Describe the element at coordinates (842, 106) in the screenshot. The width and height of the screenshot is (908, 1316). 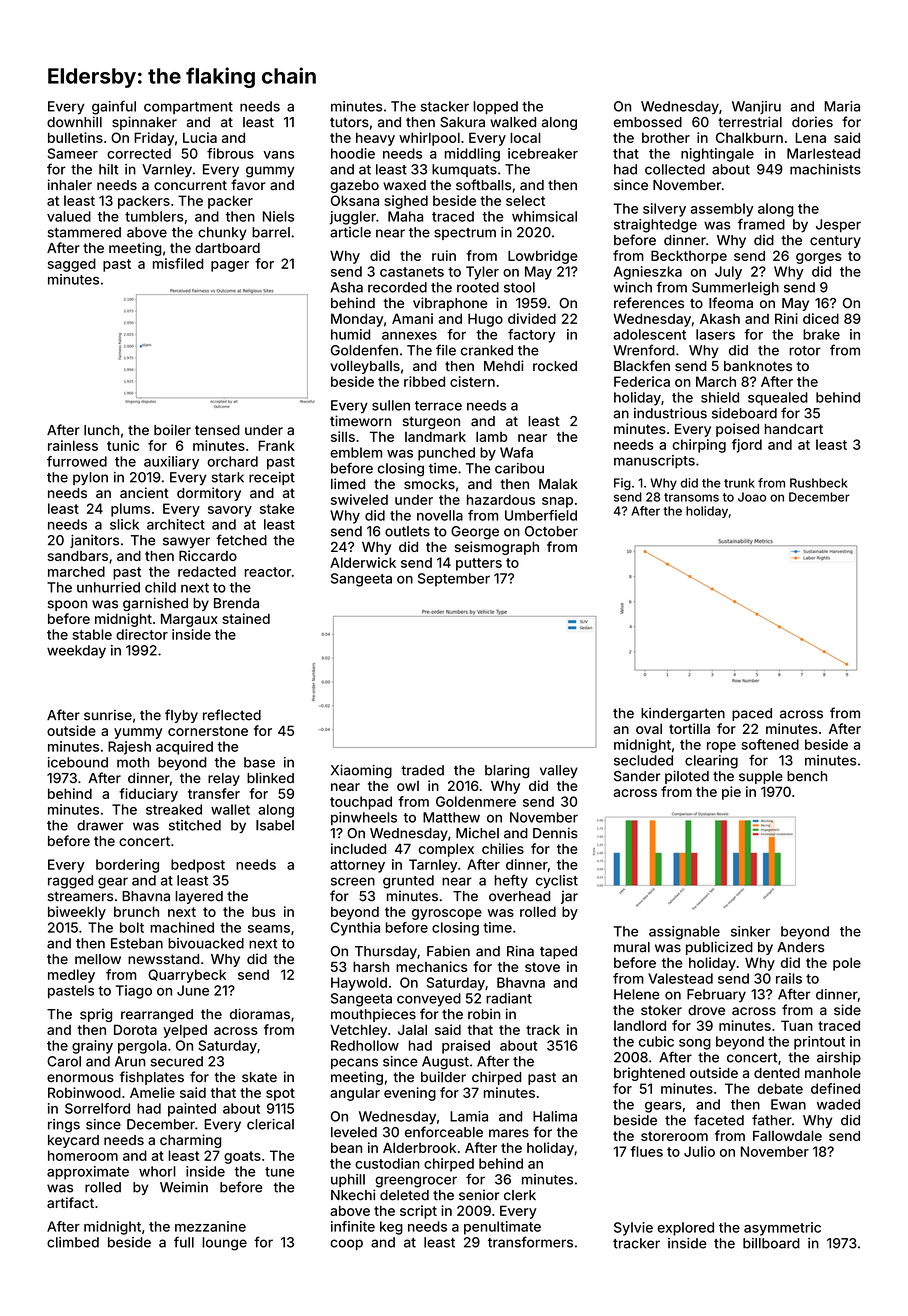
I see `Maria` at that location.
